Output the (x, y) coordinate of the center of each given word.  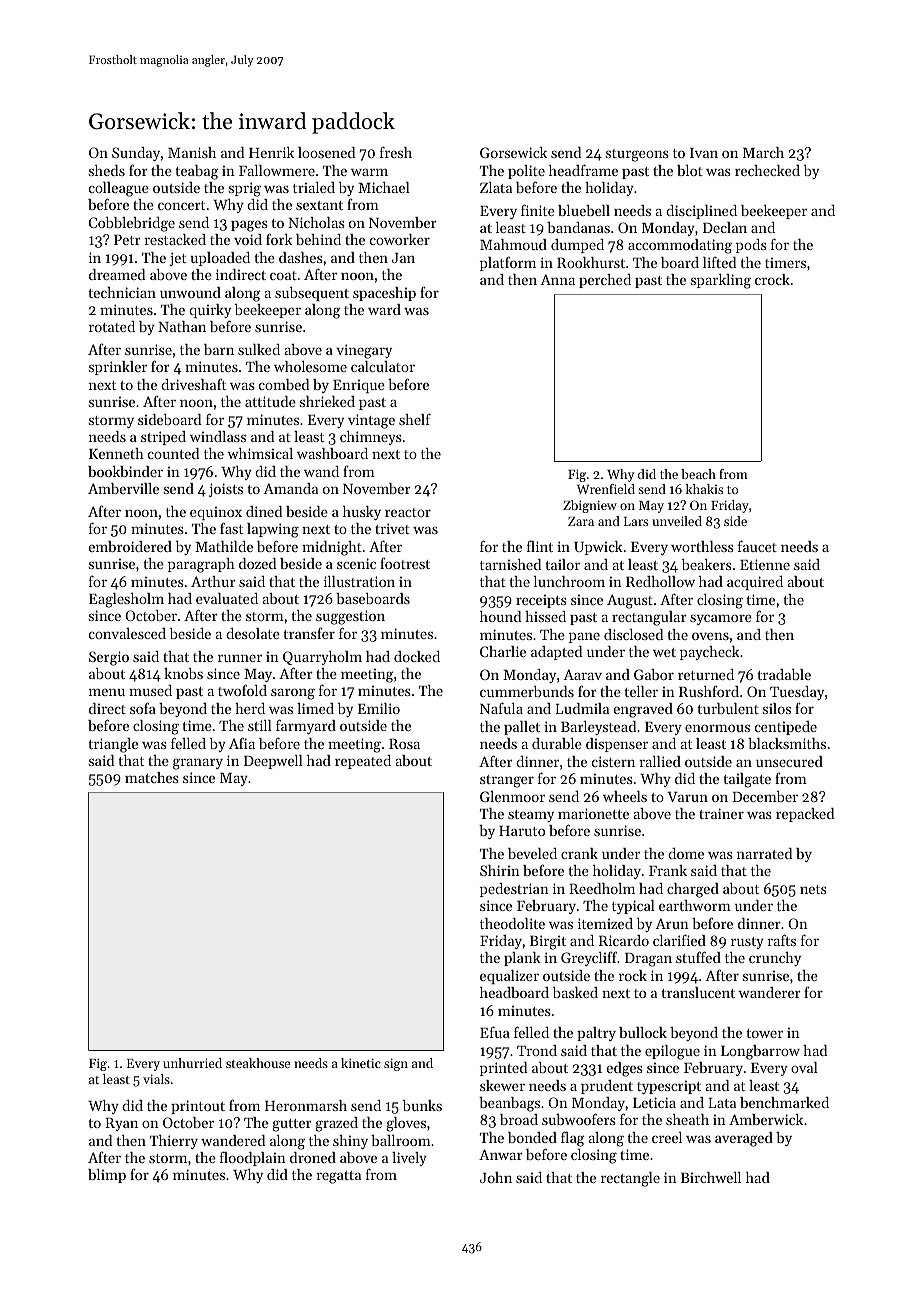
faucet (757, 546)
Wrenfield (606, 489)
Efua (495, 1032)
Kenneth (116, 453)
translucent (698, 992)
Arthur (213, 581)
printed (503, 1069)
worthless (702, 546)
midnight (332, 548)
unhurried (192, 1063)
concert (181, 205)
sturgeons (637, 155)
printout (198, 1107)
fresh (396, 152)
